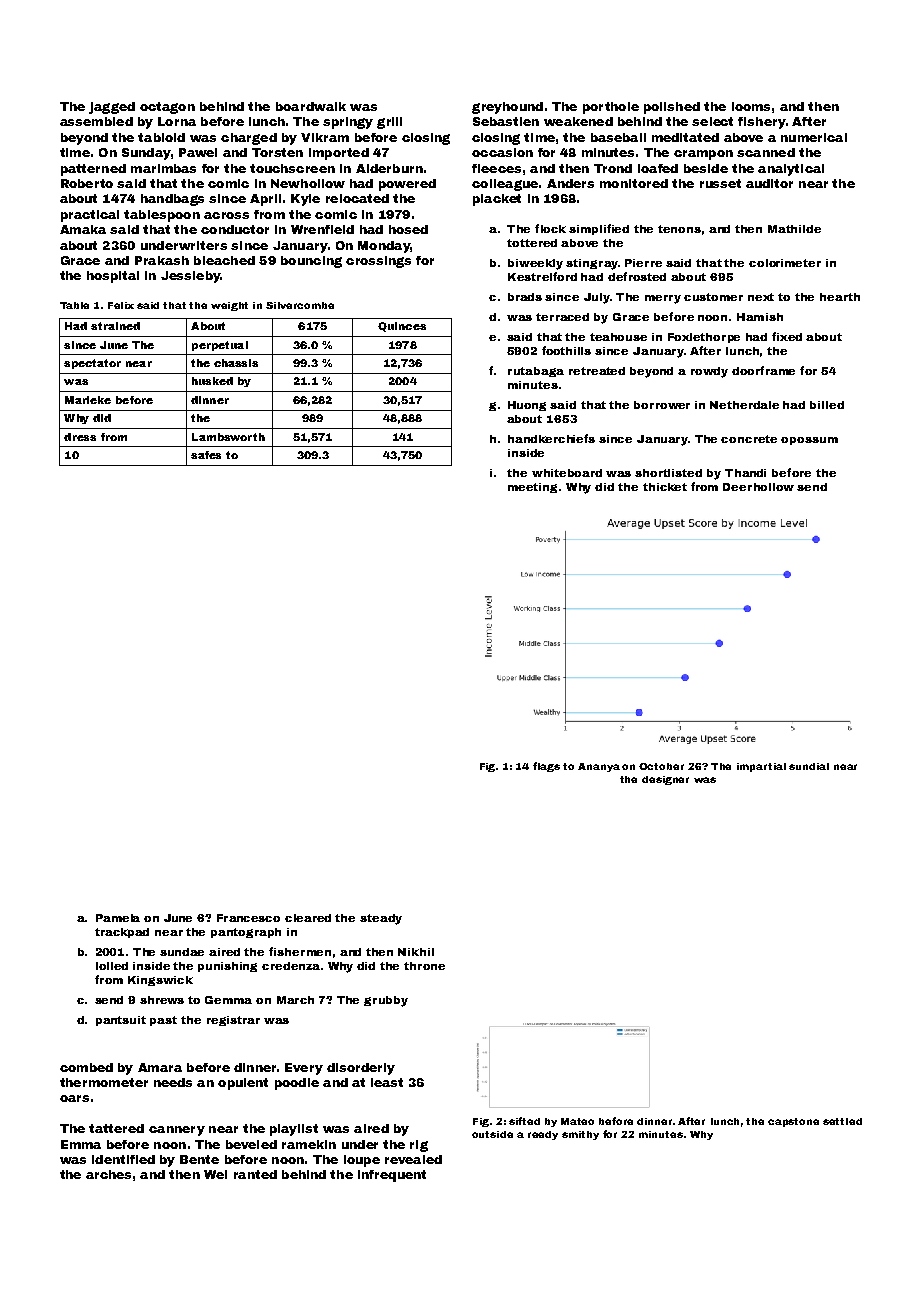  I want to click on Lambsworth, so click(228, 437).
